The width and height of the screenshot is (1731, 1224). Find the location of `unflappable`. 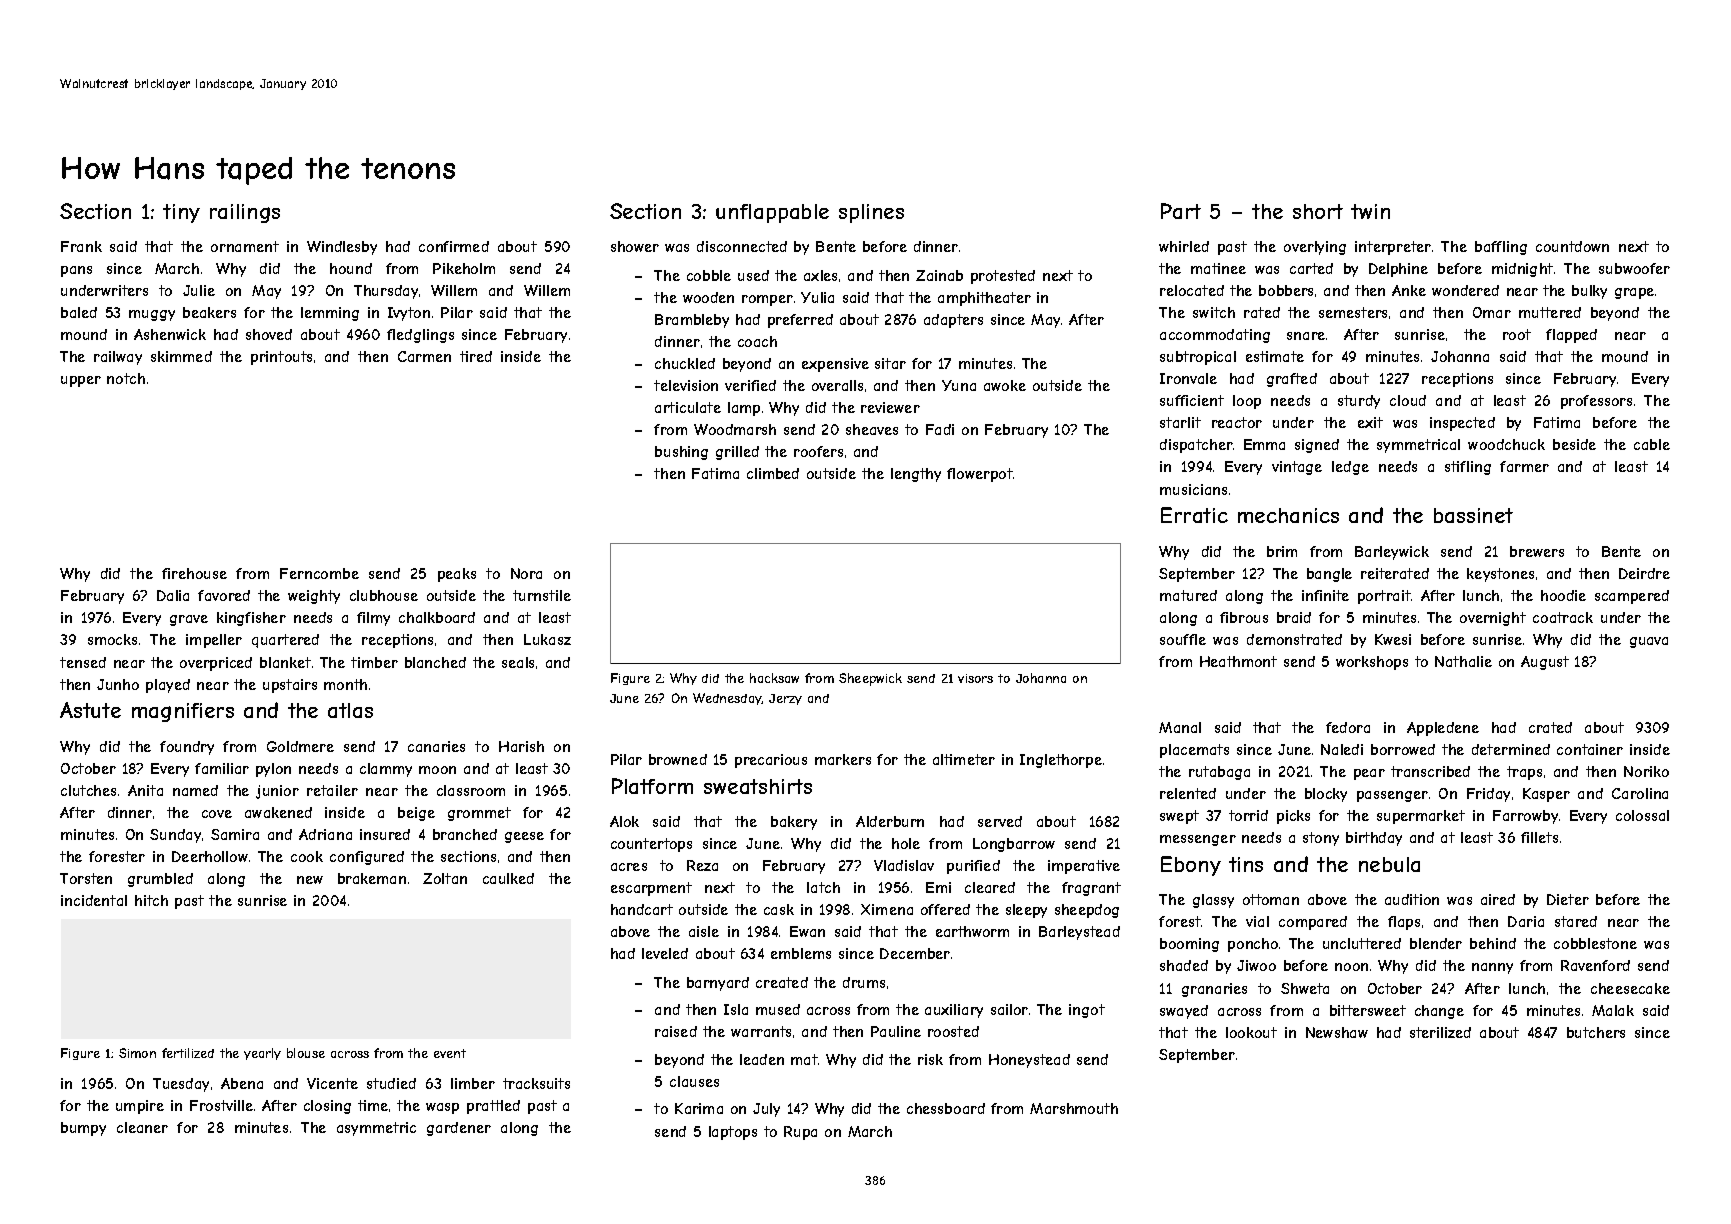

unflappable is located at coordinates (772, 213).
